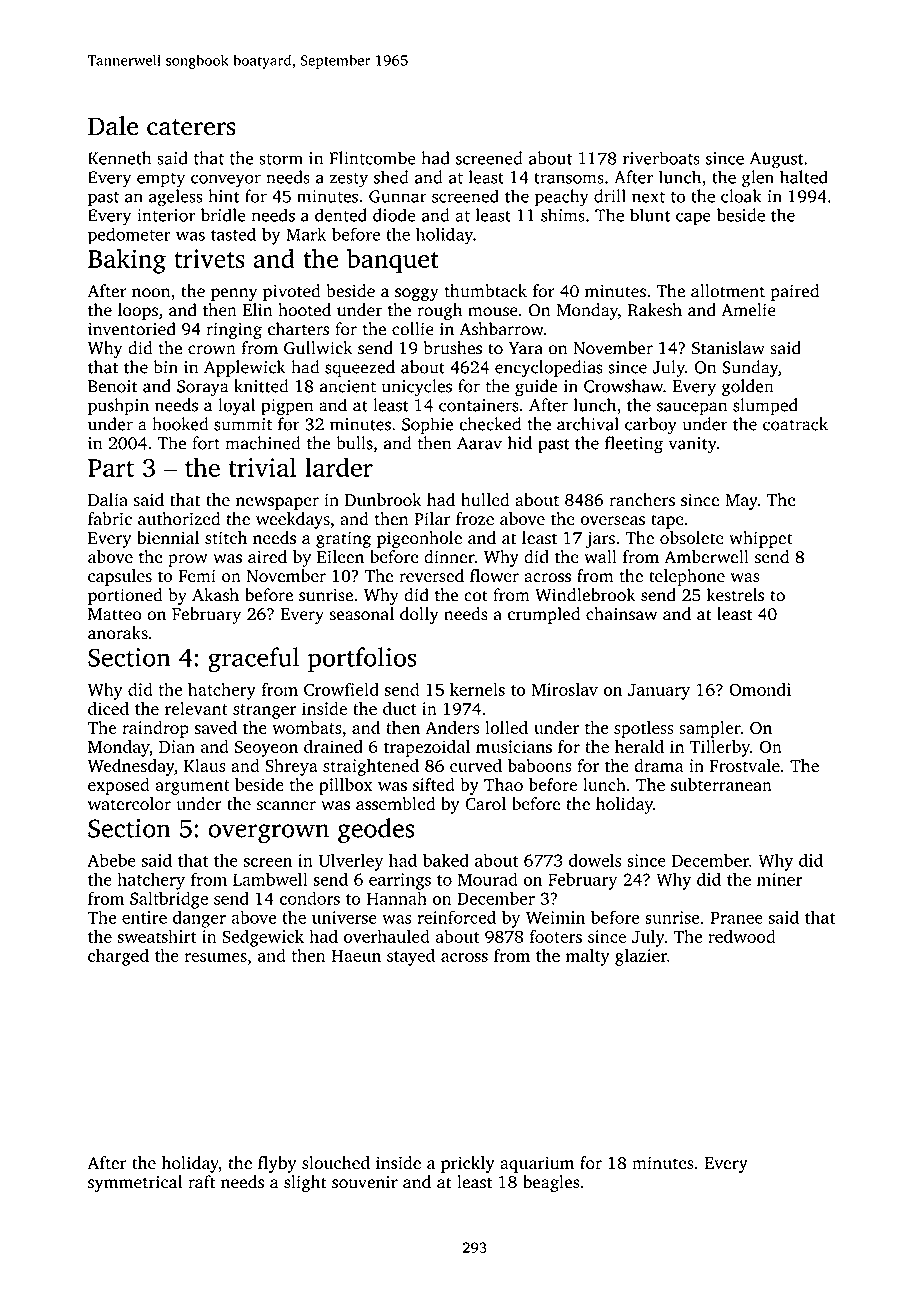 This screenshot has width=924, height=1314. I want to click on Abebe, so click(111, 860).
